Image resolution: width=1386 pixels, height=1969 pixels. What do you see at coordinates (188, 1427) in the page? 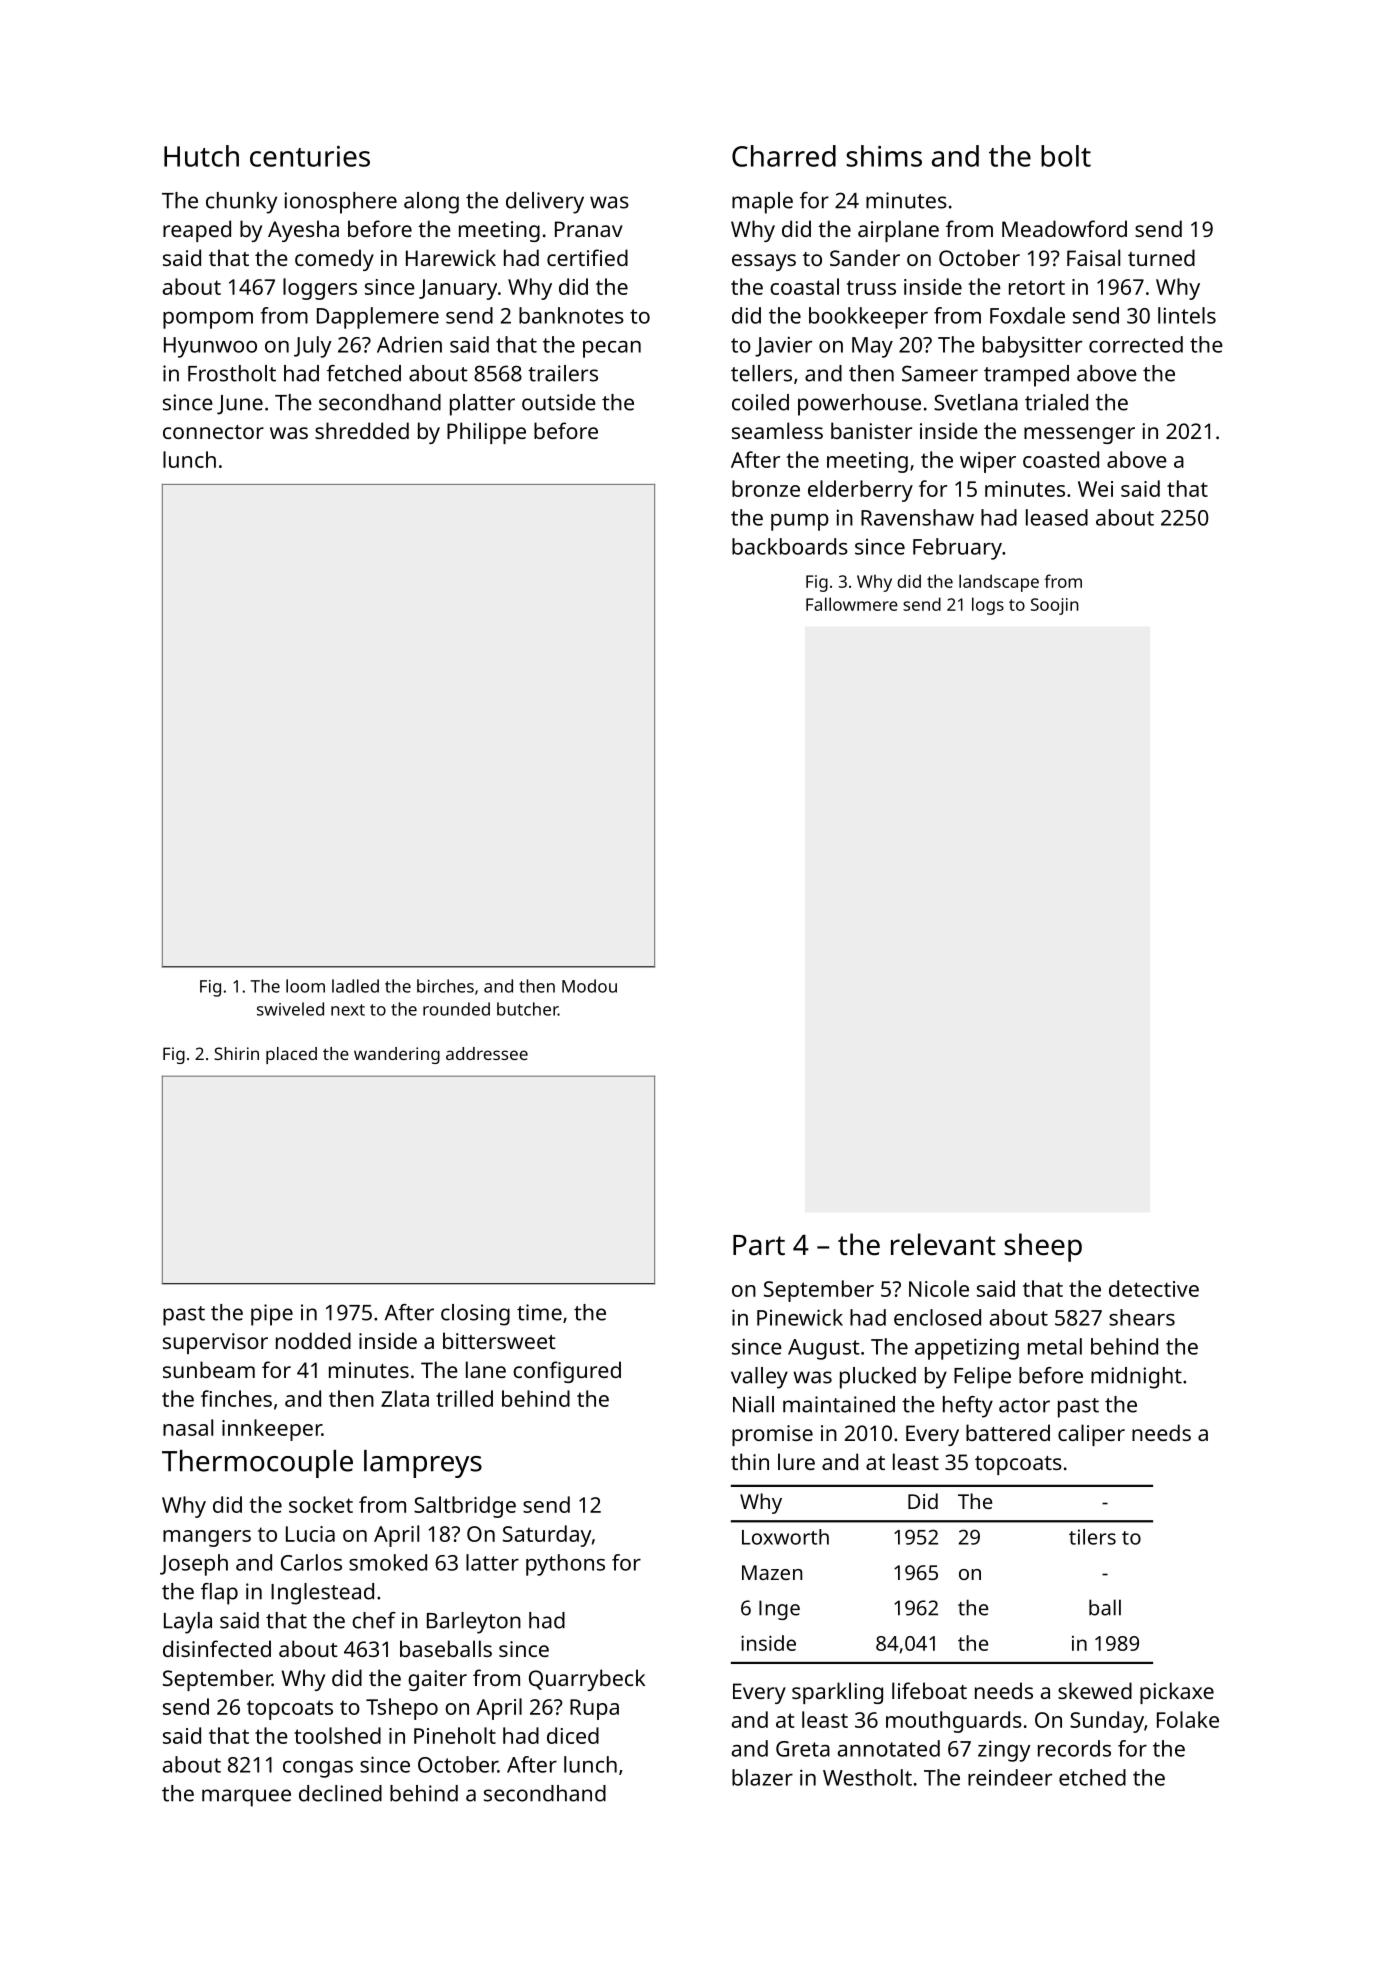
I see `nasal` at bounding box center [188, 1427].
